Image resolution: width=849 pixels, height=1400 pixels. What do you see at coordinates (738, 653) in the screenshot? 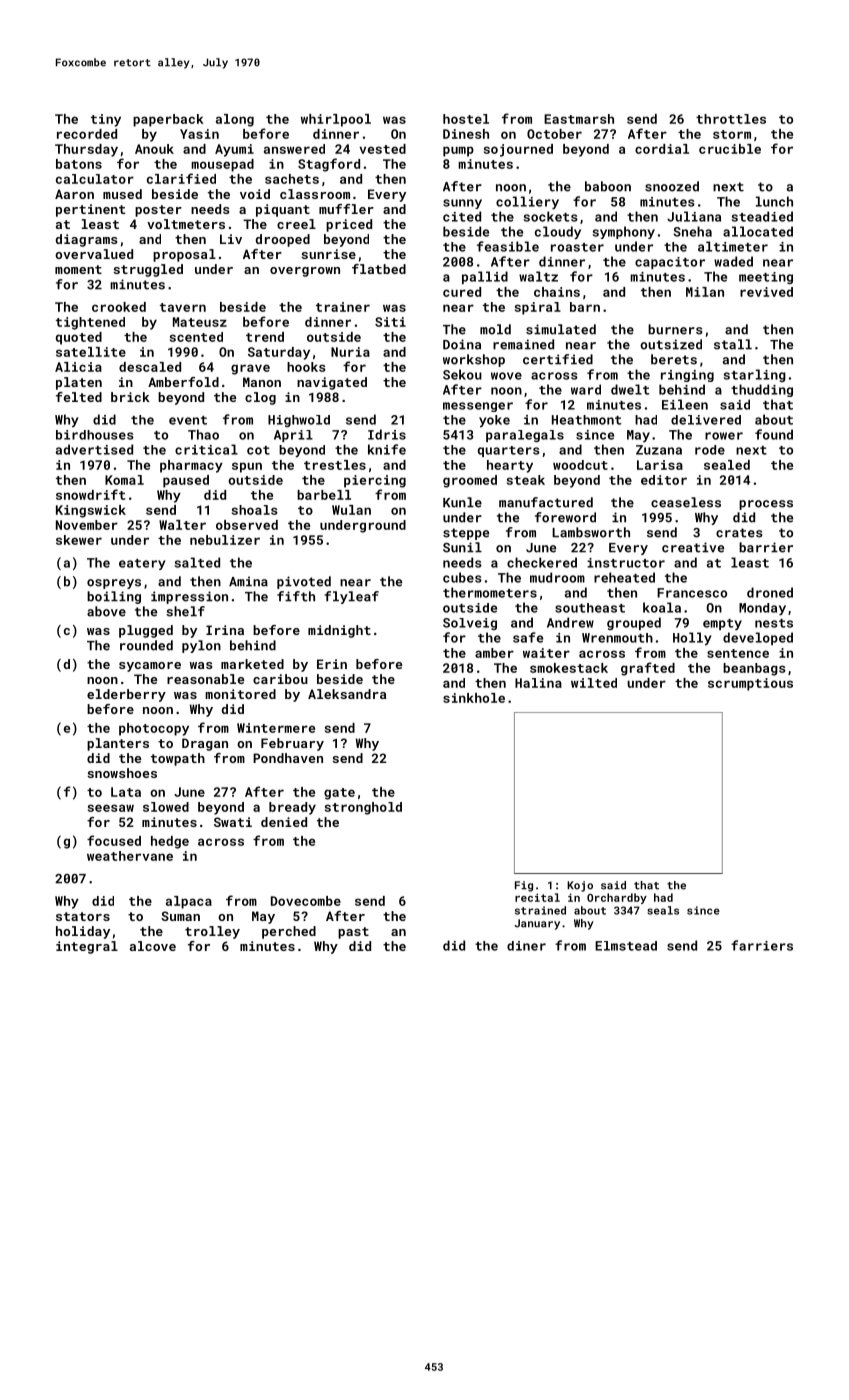
I see `sentence` at bounding box center [738, 653].
